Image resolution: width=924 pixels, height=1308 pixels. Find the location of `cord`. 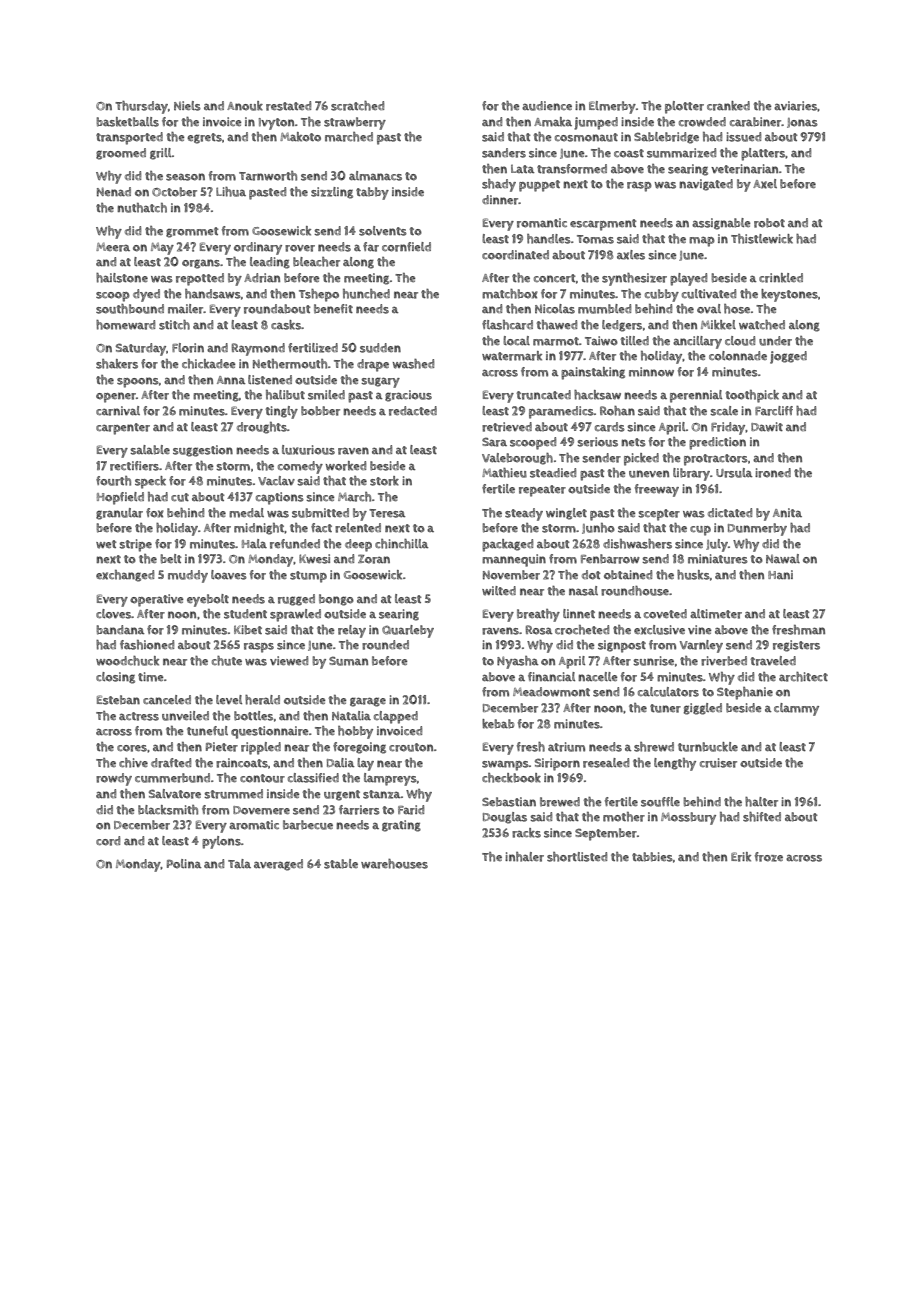

cord is located at coordinates (108, 841).
